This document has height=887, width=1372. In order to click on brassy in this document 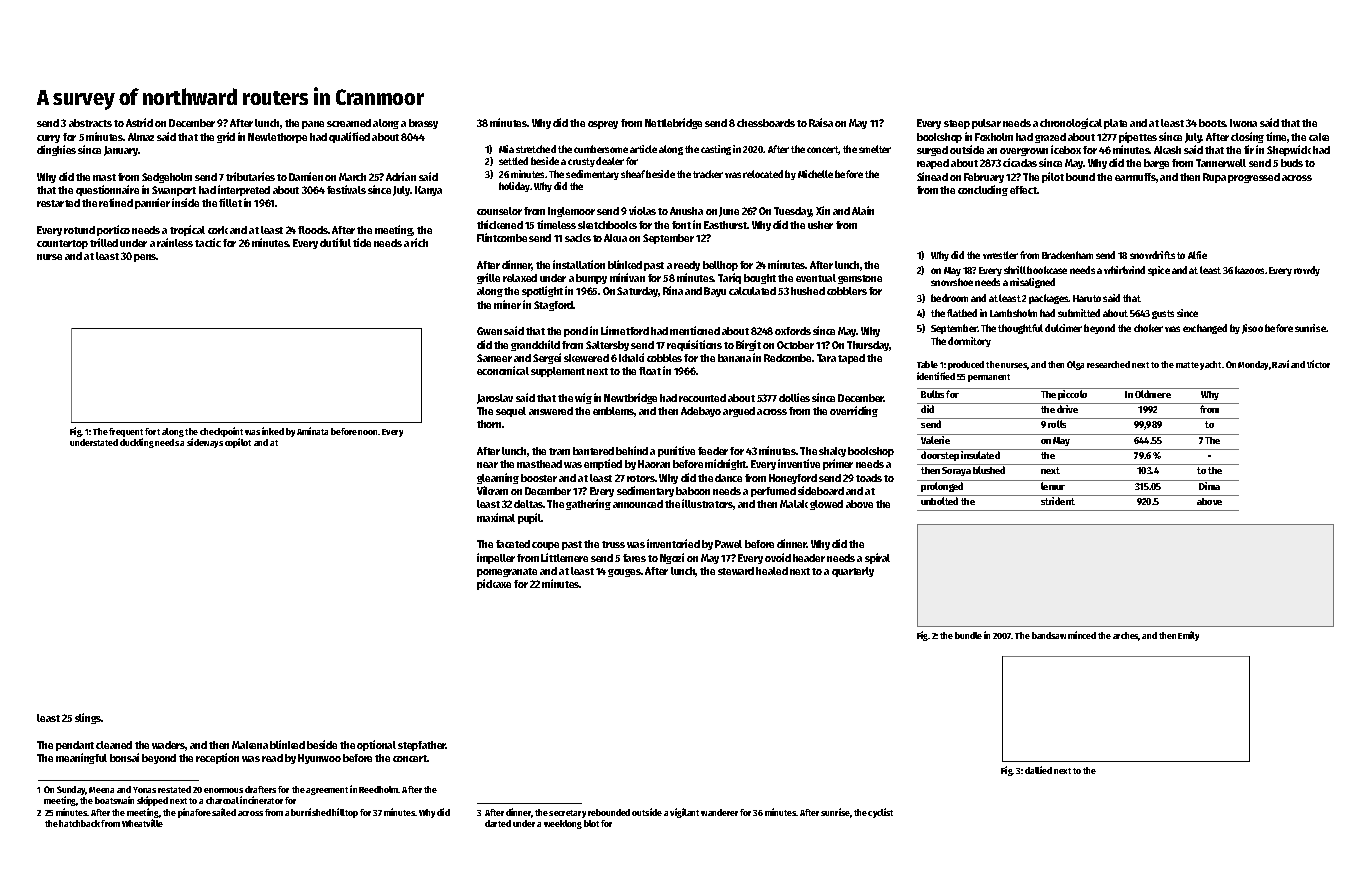, I will do `click(423, 124)`.
